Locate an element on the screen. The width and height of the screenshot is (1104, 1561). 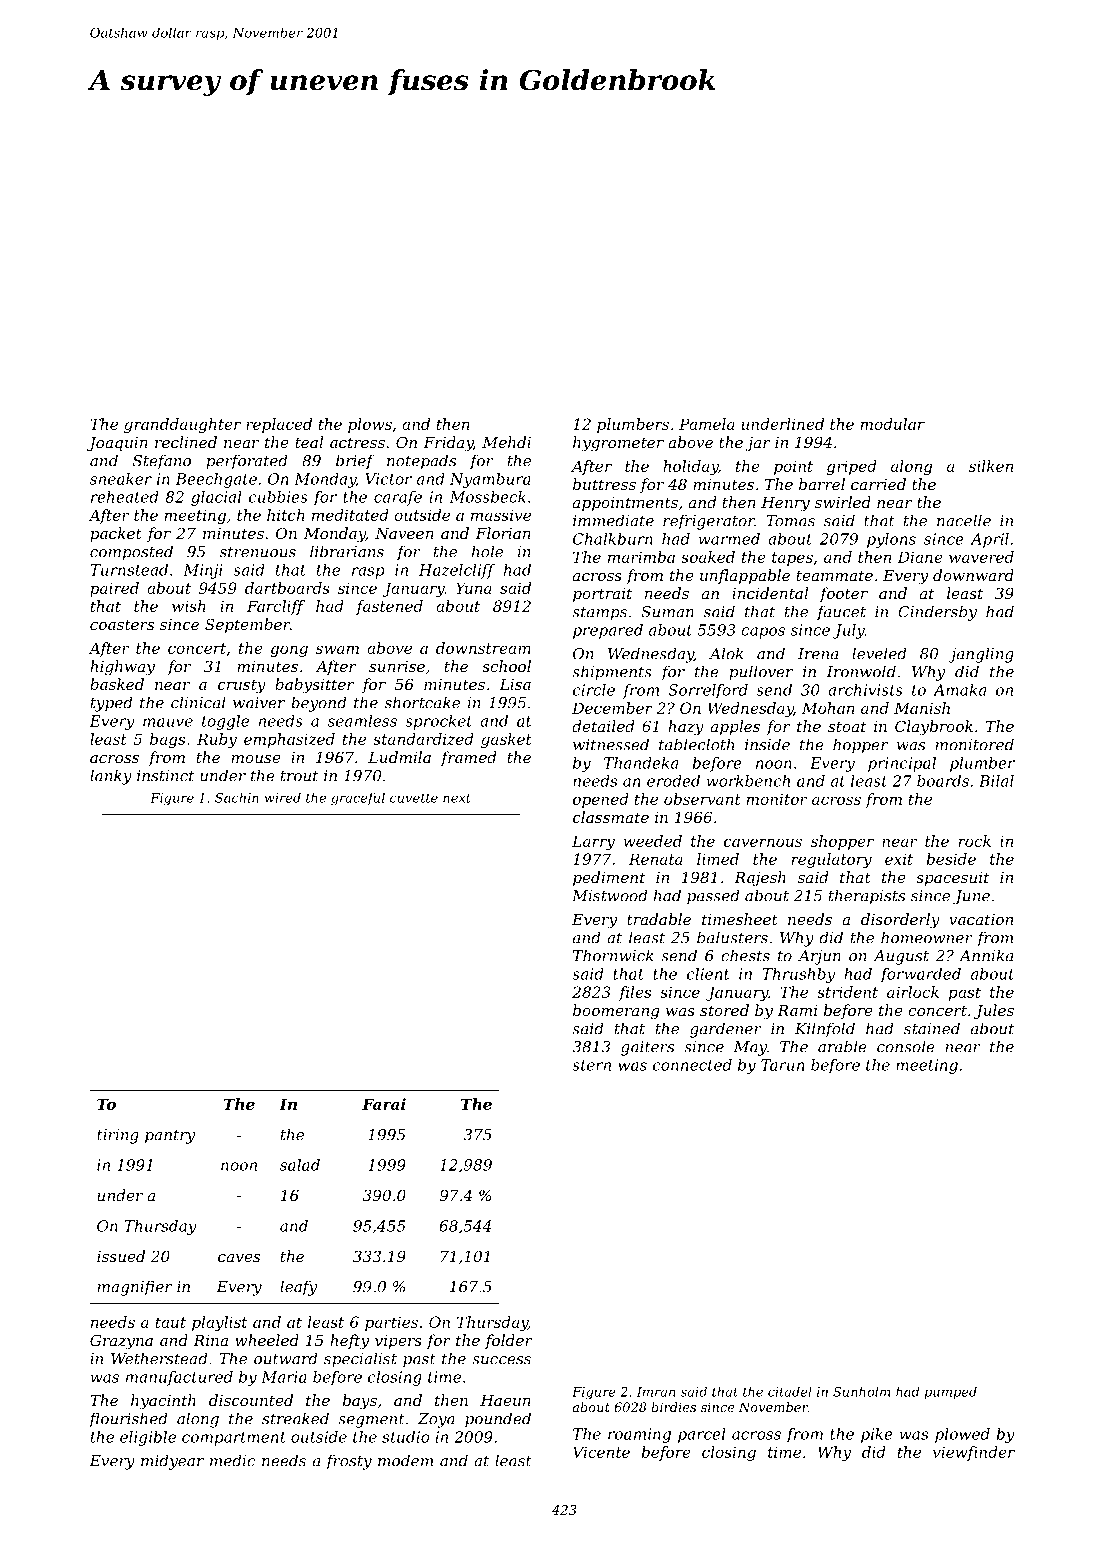
reclined is located at coordinates (186, 442).
